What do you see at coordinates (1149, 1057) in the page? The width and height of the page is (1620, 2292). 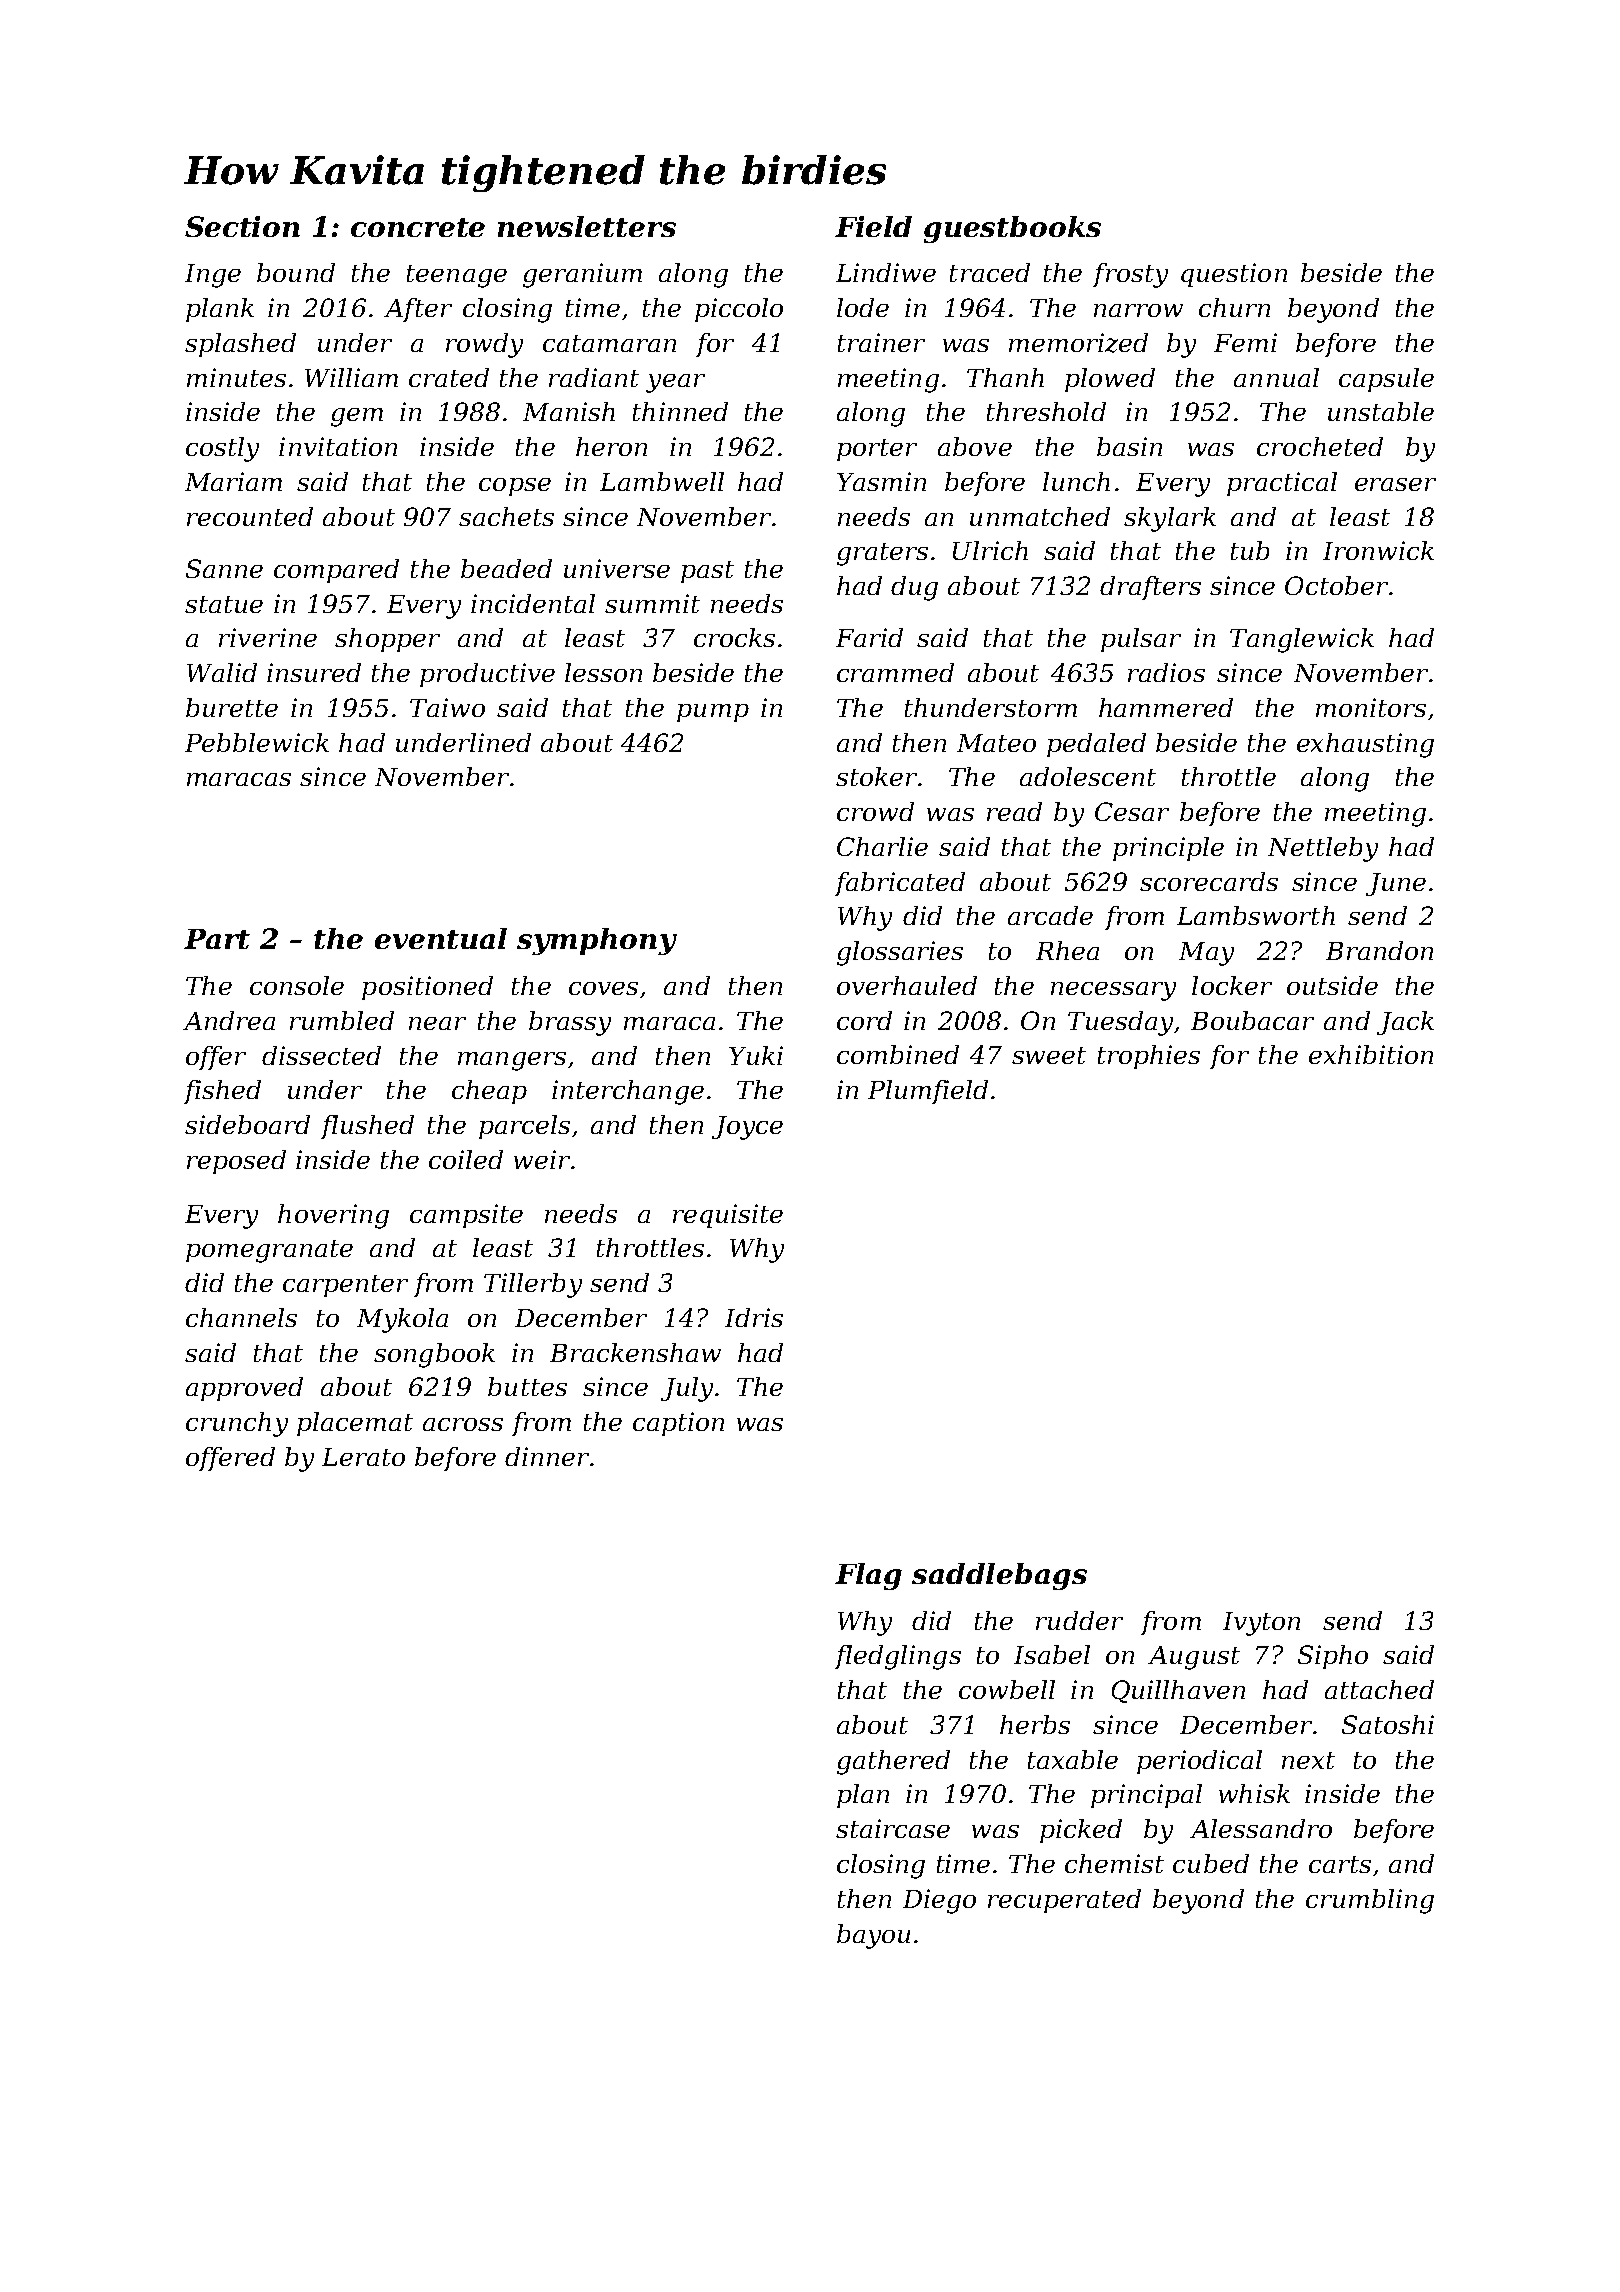 I see `trophies` at bounding box center [1149, 1057].
